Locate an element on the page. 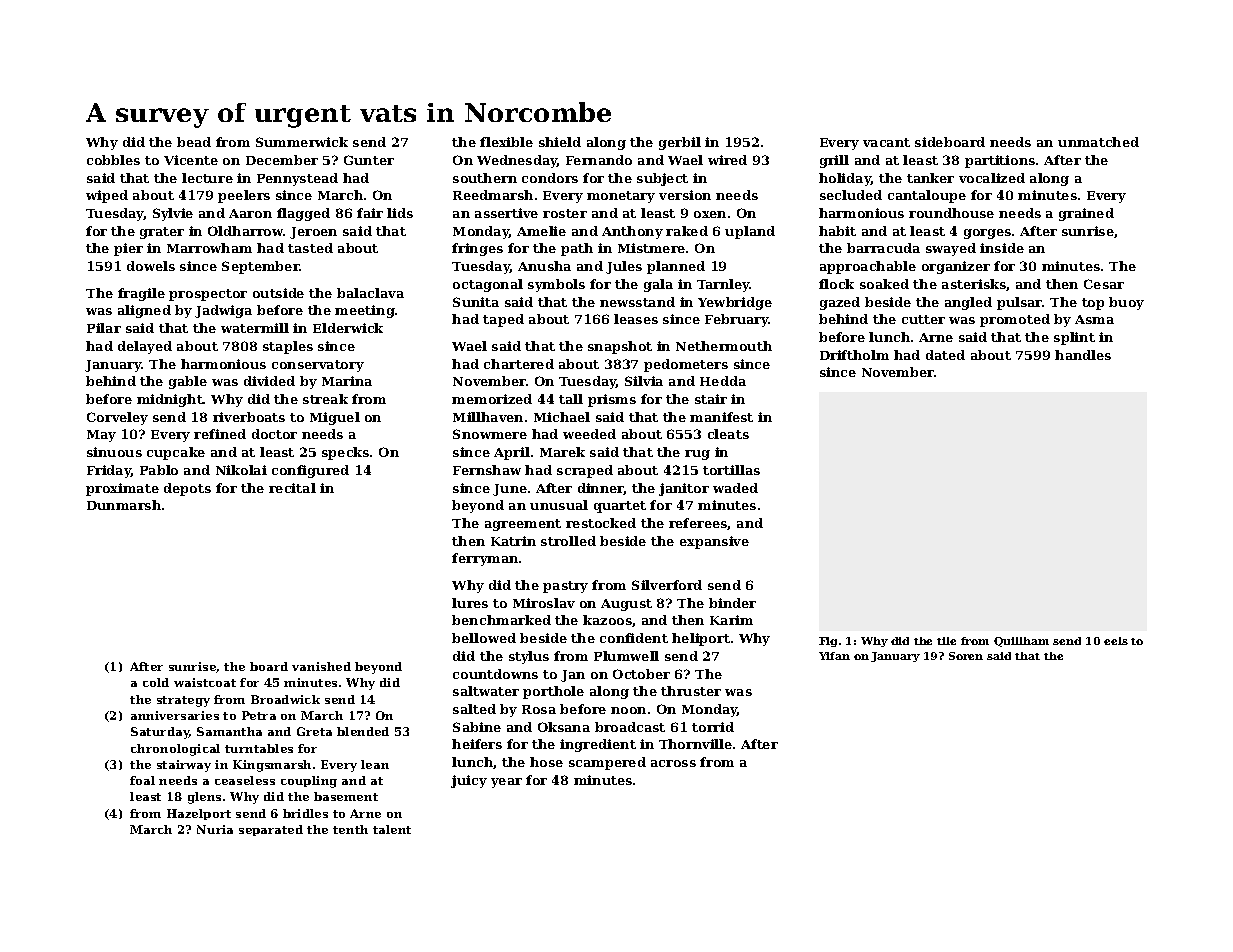  janitor is located at coordinates (684, 489).
